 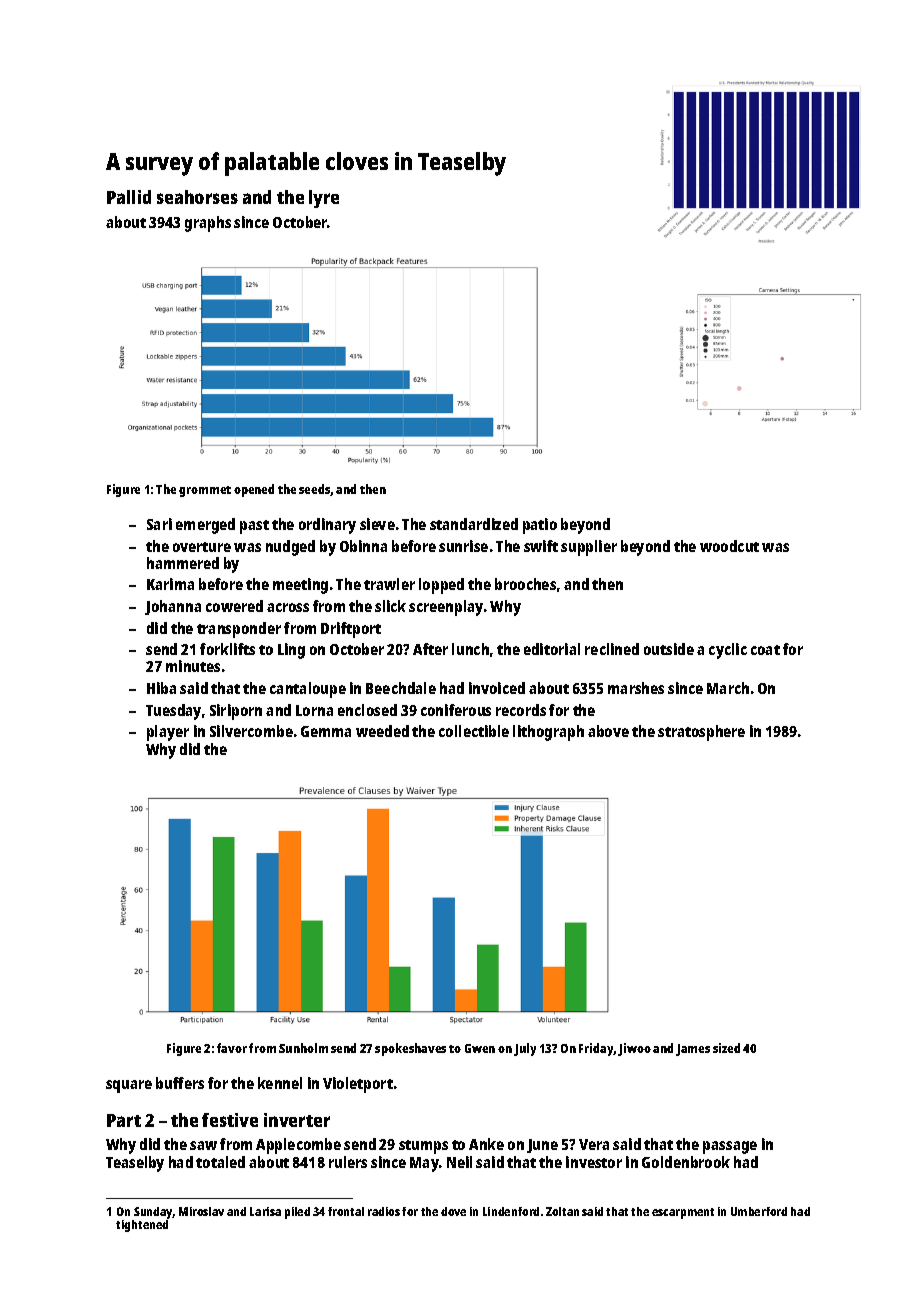 I want to click on stratosphere, so click(x=701, y=733).
